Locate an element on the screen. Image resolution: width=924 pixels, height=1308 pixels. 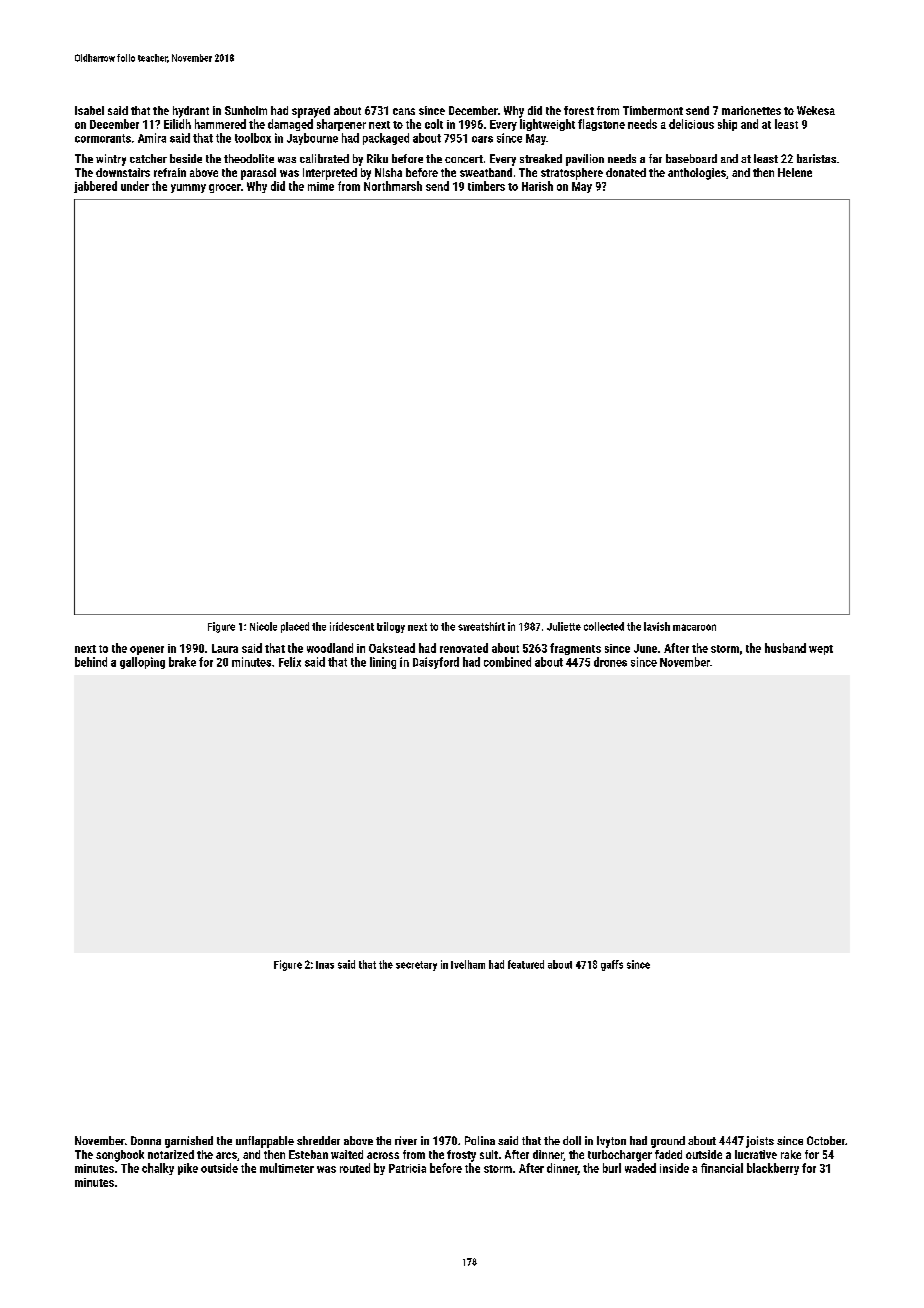
Juliette is located at coordinates (564, 626).
